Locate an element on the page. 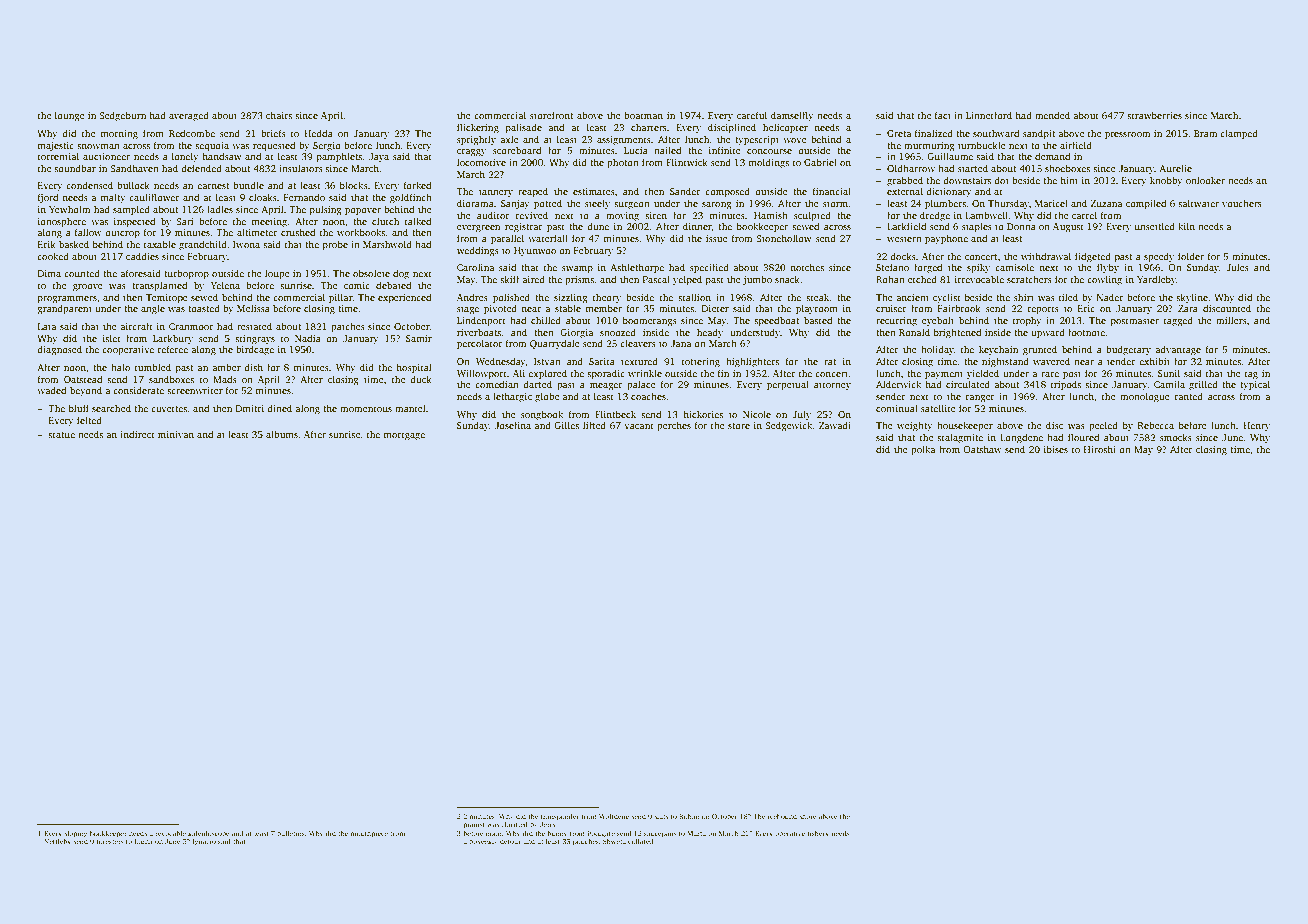 Image resolution: width=1308 pixels, height=924 pixels. dot is located at coordinates (1001, 180).
